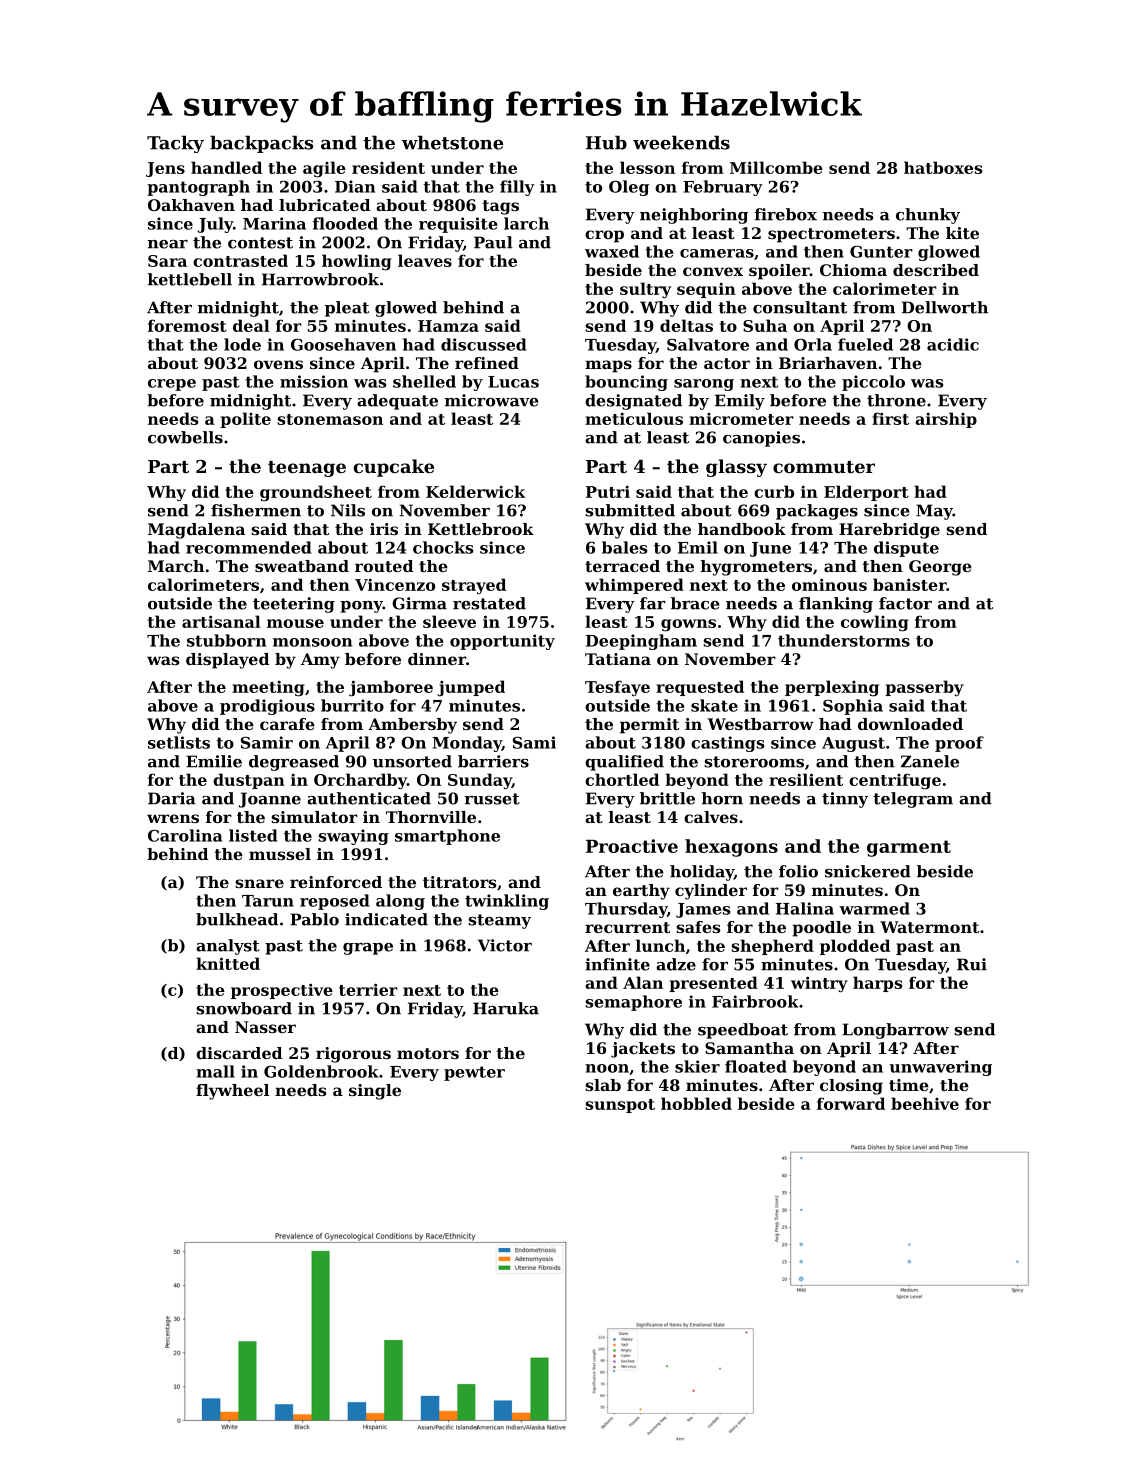 The image size is (1144, 1480). I want to click on kite, so click(962, 233).
